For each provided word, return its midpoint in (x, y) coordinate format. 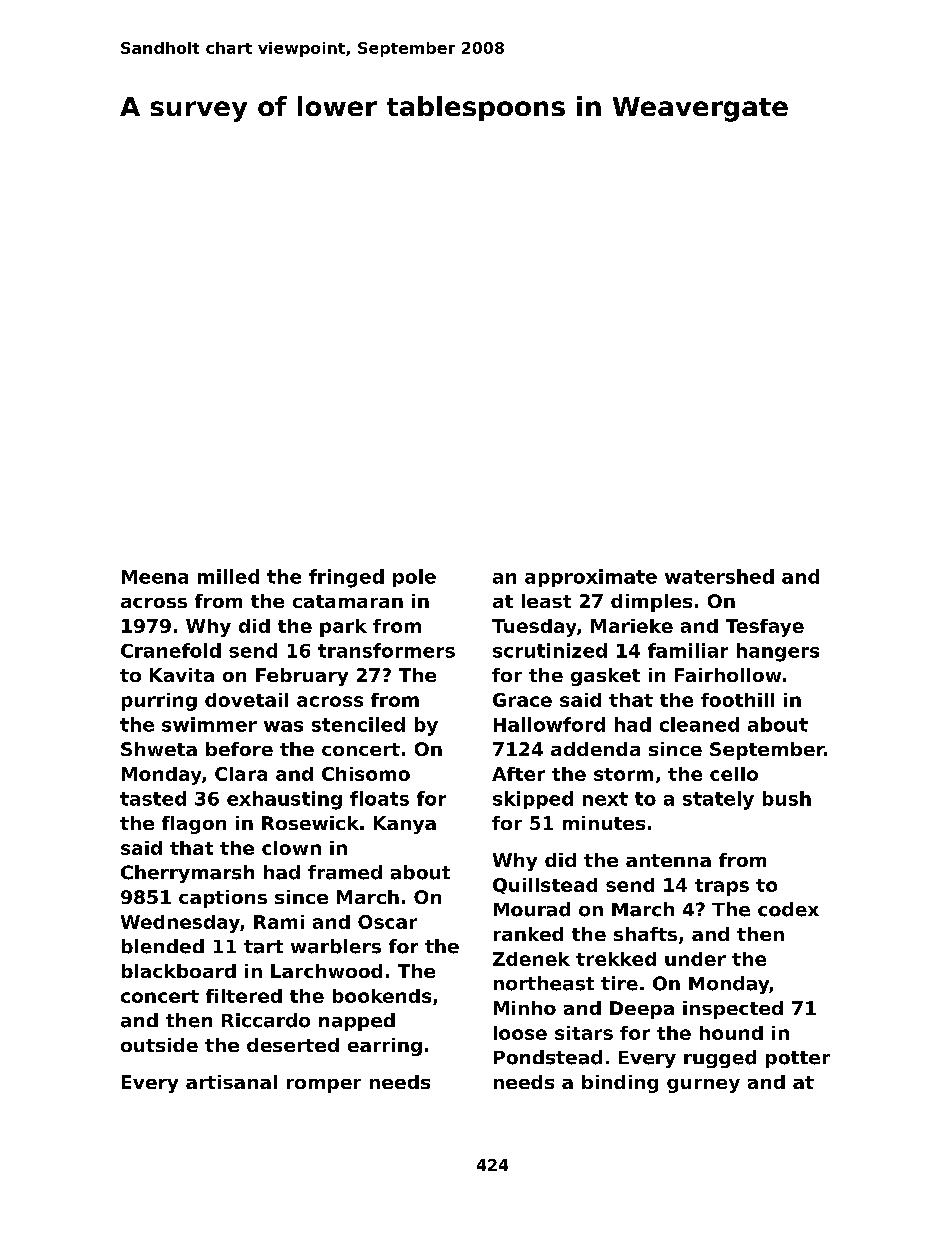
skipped (533, 800)
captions (223, 899)
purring (159, 702)
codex (788, 909)
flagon (194, 825)
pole (414, 578)
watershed (719, 576)
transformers (386, 650)
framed (345, 872)
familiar (688, 650)
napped (357, 1022)
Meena (155, 577)
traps (722, 887)
